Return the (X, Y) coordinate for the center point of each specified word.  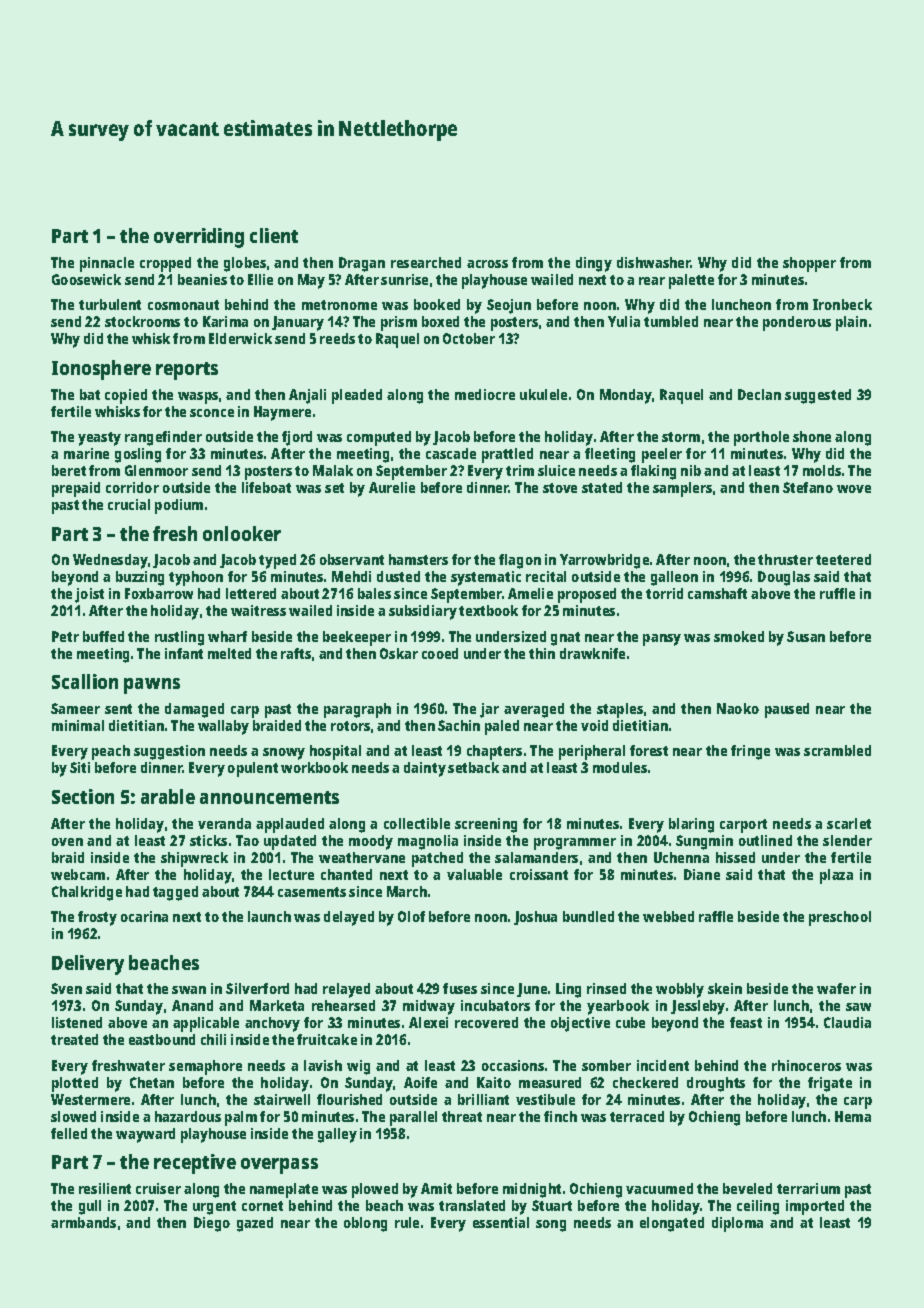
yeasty (99, 439)
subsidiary (423, 612)
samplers (682, 489)
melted (229, 653)
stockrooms (142, 321)
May (311, 281)
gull (90, 1207)
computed (379, 438)
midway (429, 1007)
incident (663, 1065)
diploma (737, 1224)
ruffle (837, 593)
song (551, 1226)
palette (691, 281)
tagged (175, 893)
